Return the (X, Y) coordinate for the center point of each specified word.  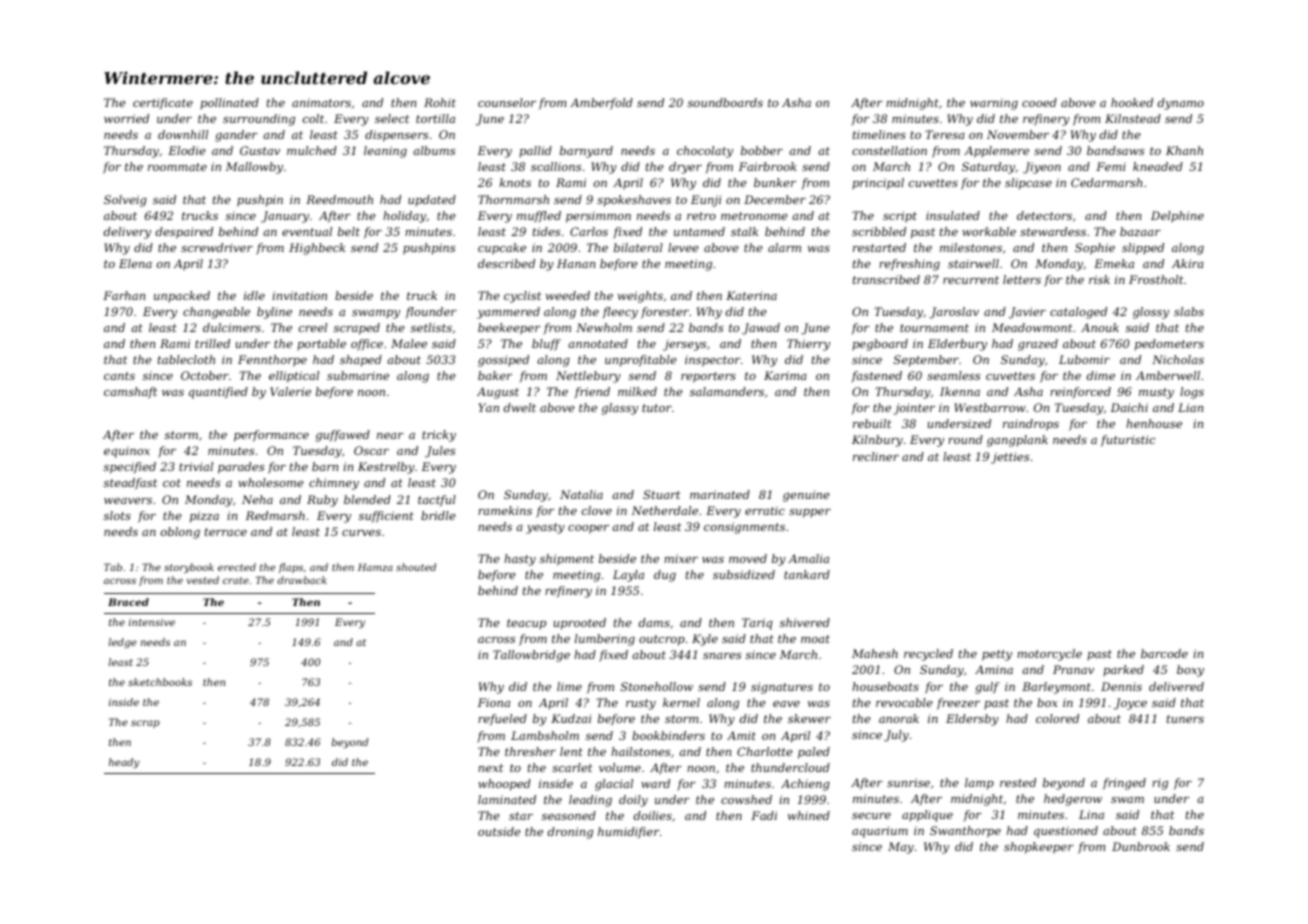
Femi (1111, 166)
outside (499, 831)
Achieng (805, 785)
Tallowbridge (531, 656)
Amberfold (601, 104)
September (926, 361)
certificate (163, 104)
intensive (152, 622)
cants (119, 376)
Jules (440, 452)
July (896, 736)
